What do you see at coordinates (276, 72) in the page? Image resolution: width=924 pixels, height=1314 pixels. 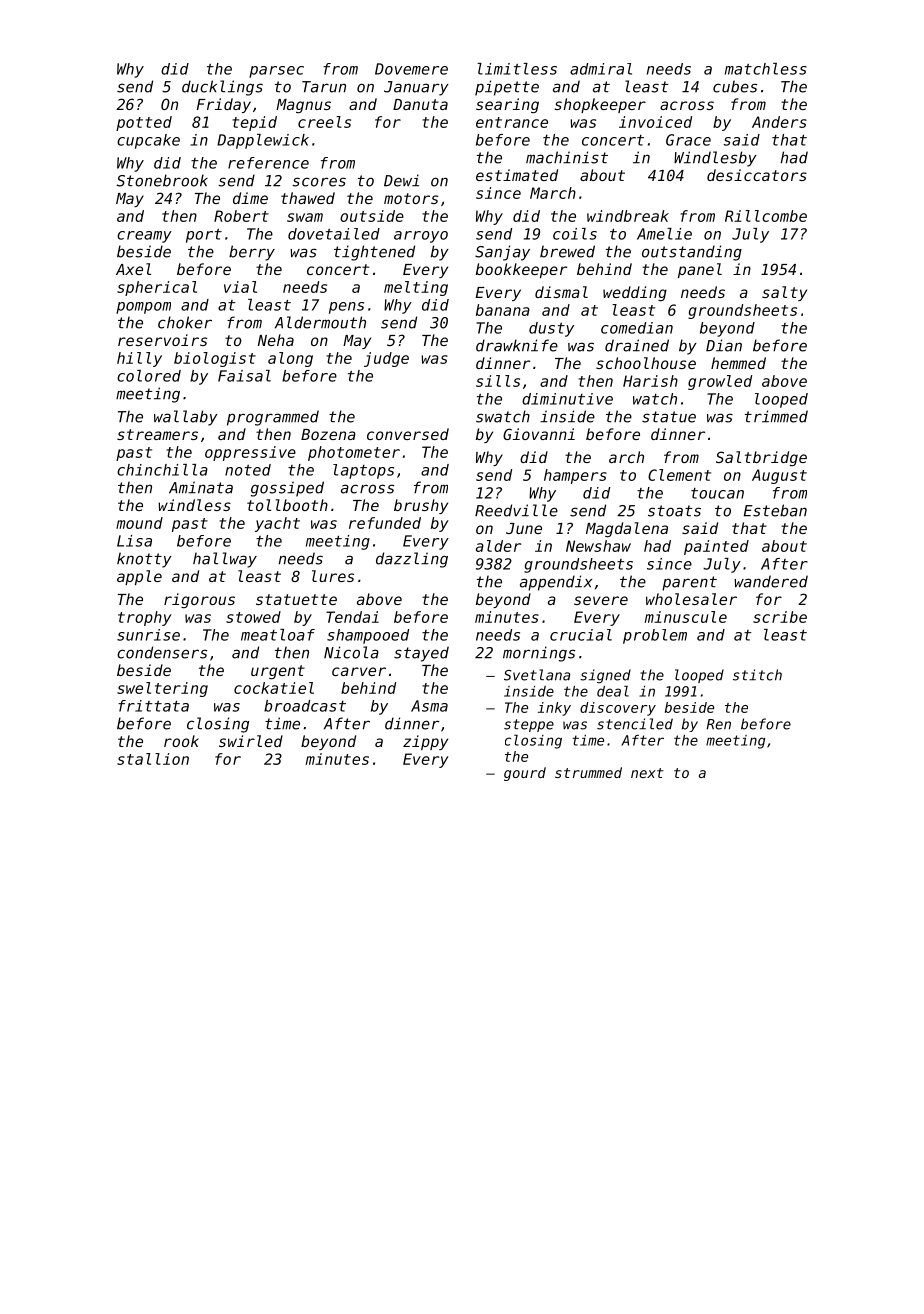 I see `parsec` at bounding box center [276, 72].
